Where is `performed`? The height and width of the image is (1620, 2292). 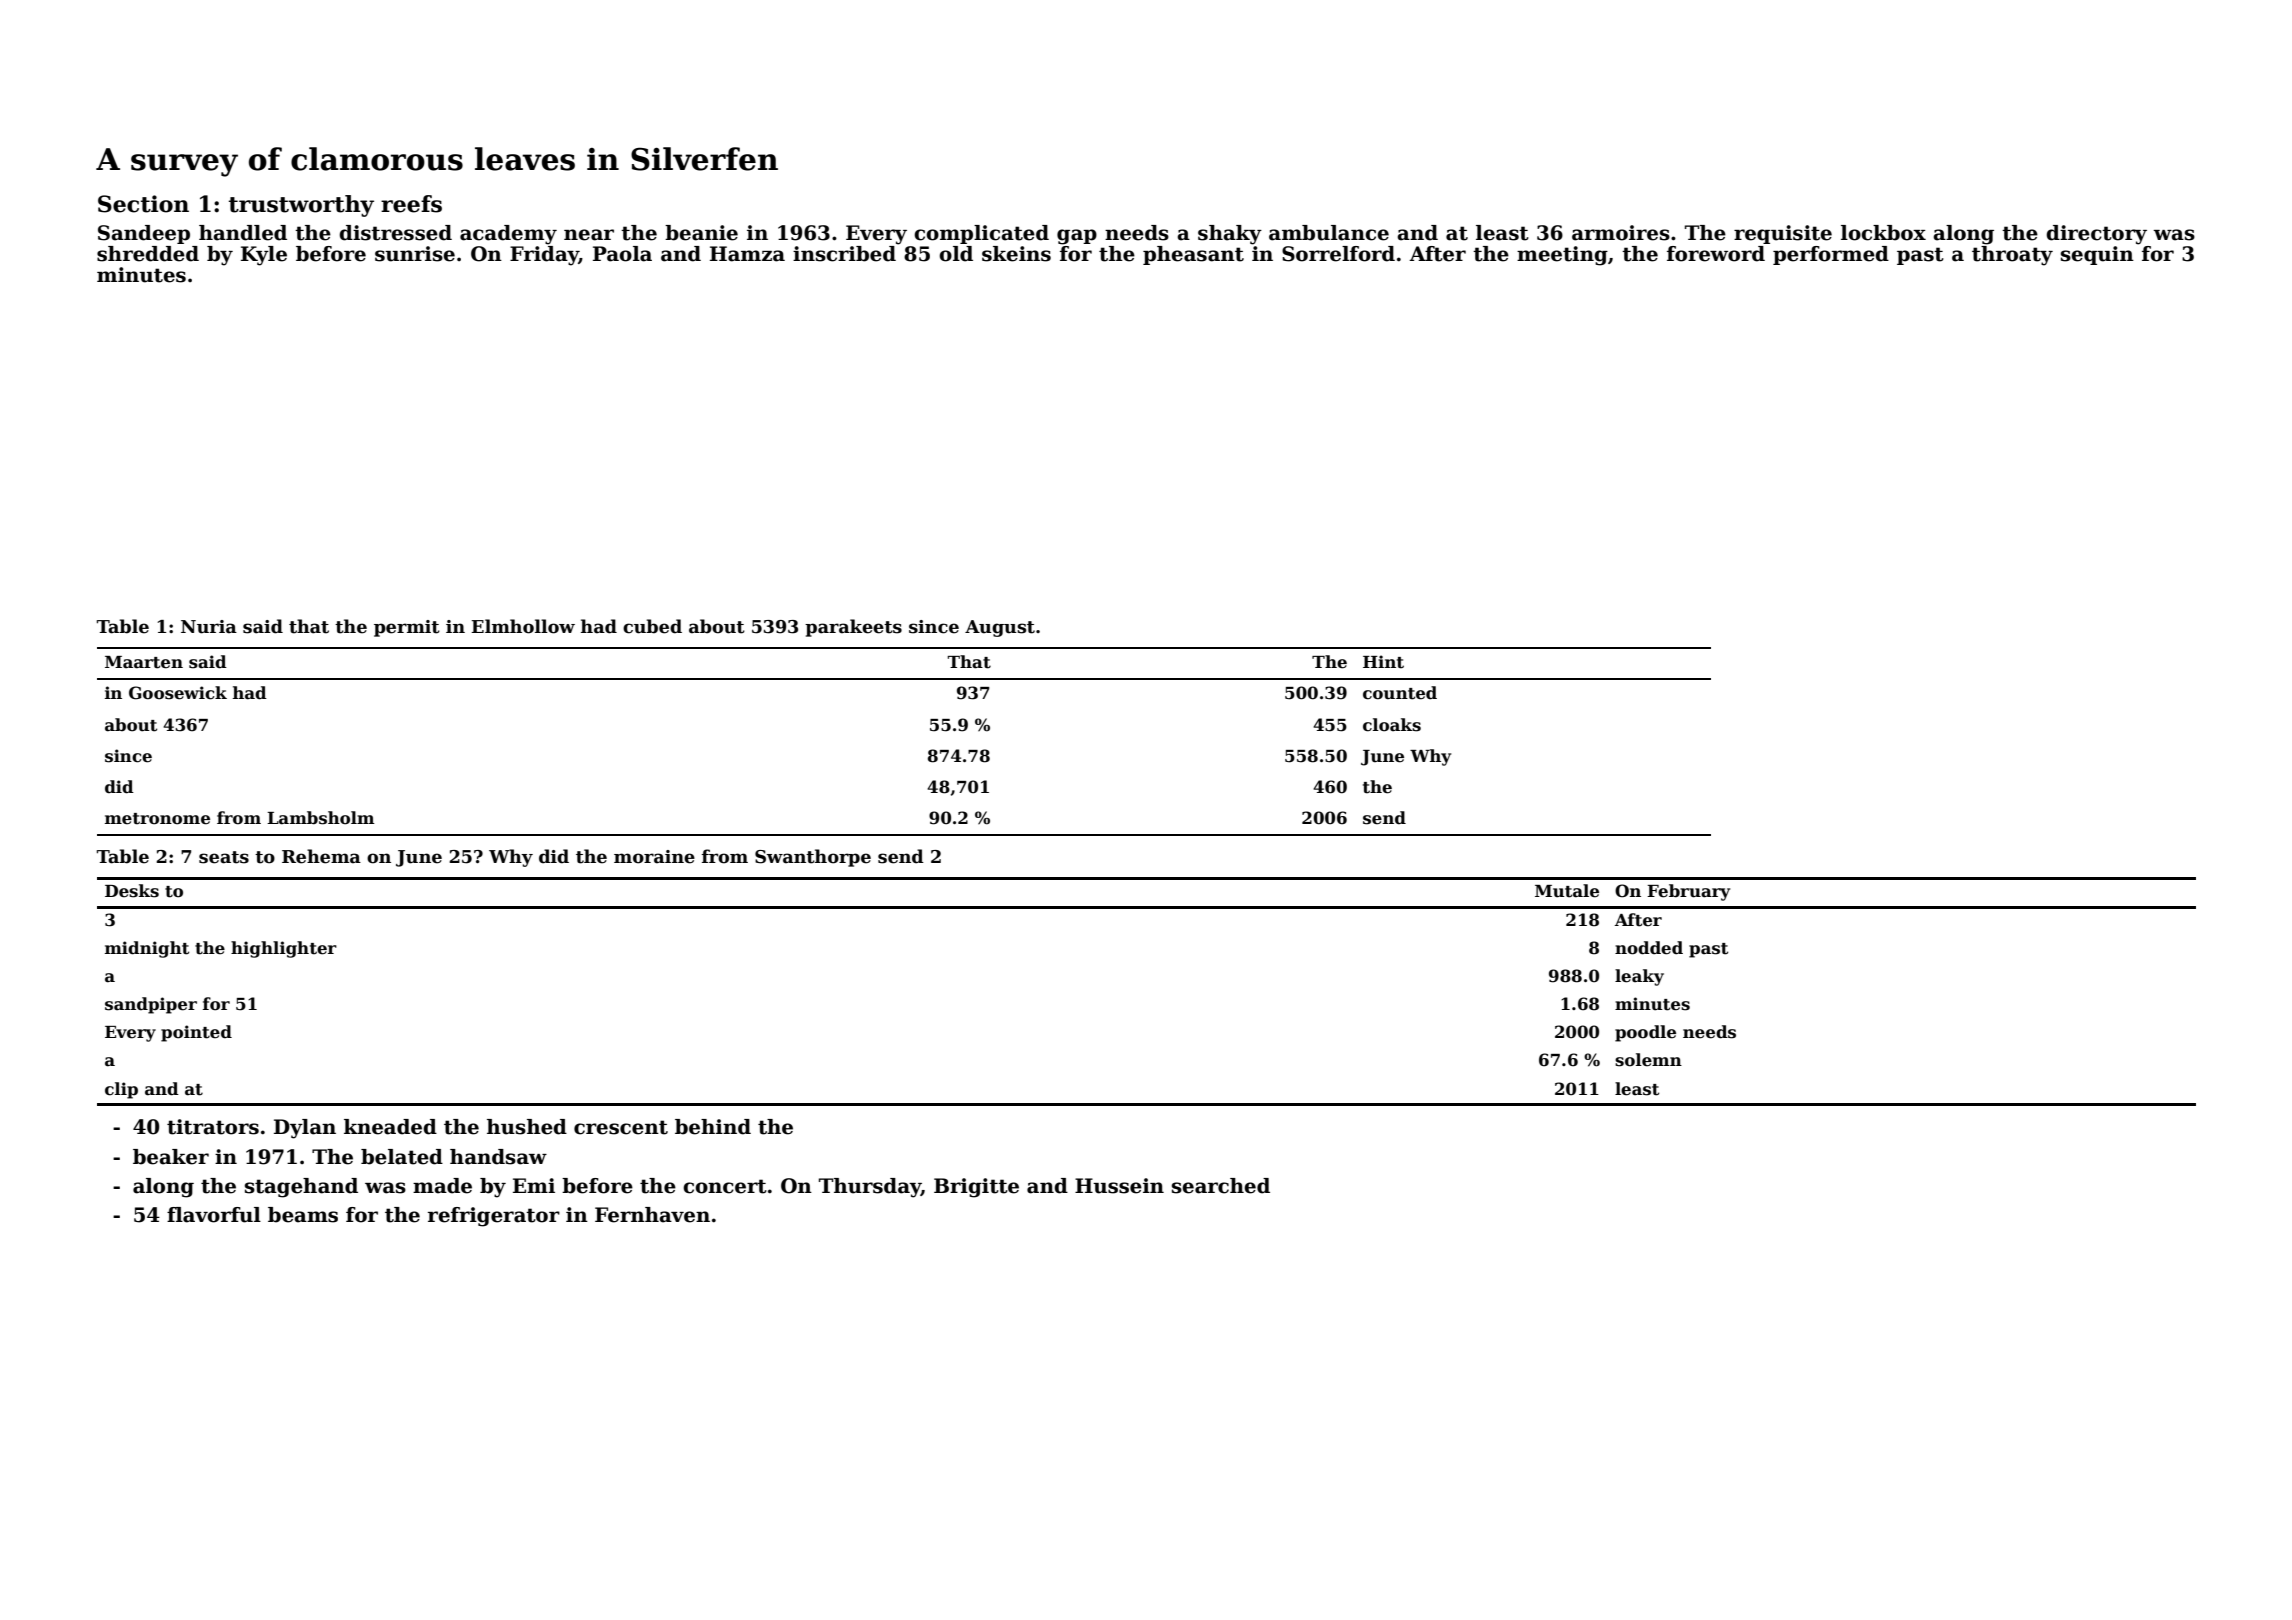 performed is located at coordinates (1831, 255).
